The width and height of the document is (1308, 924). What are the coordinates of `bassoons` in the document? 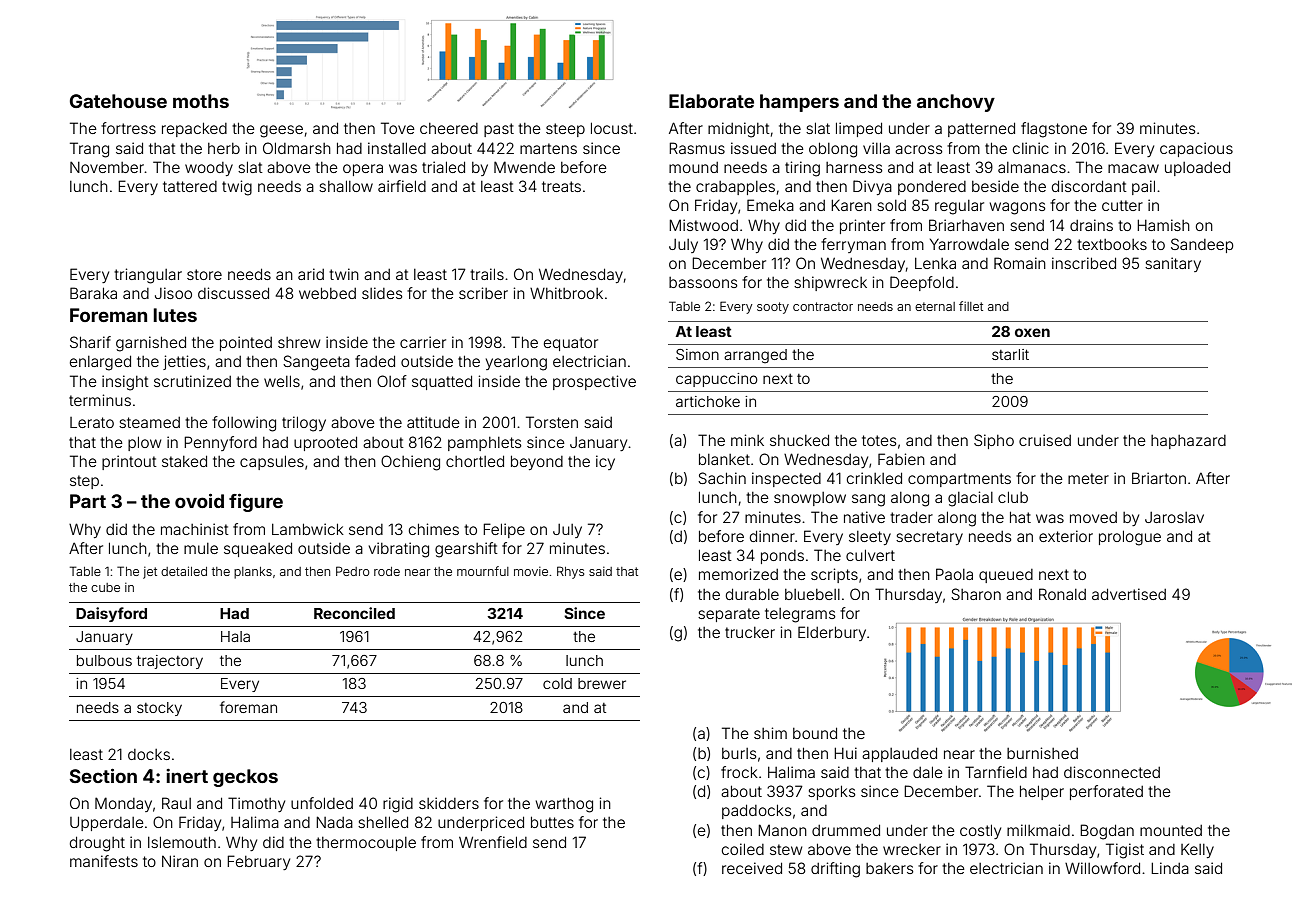 It's located at (703, 282).
